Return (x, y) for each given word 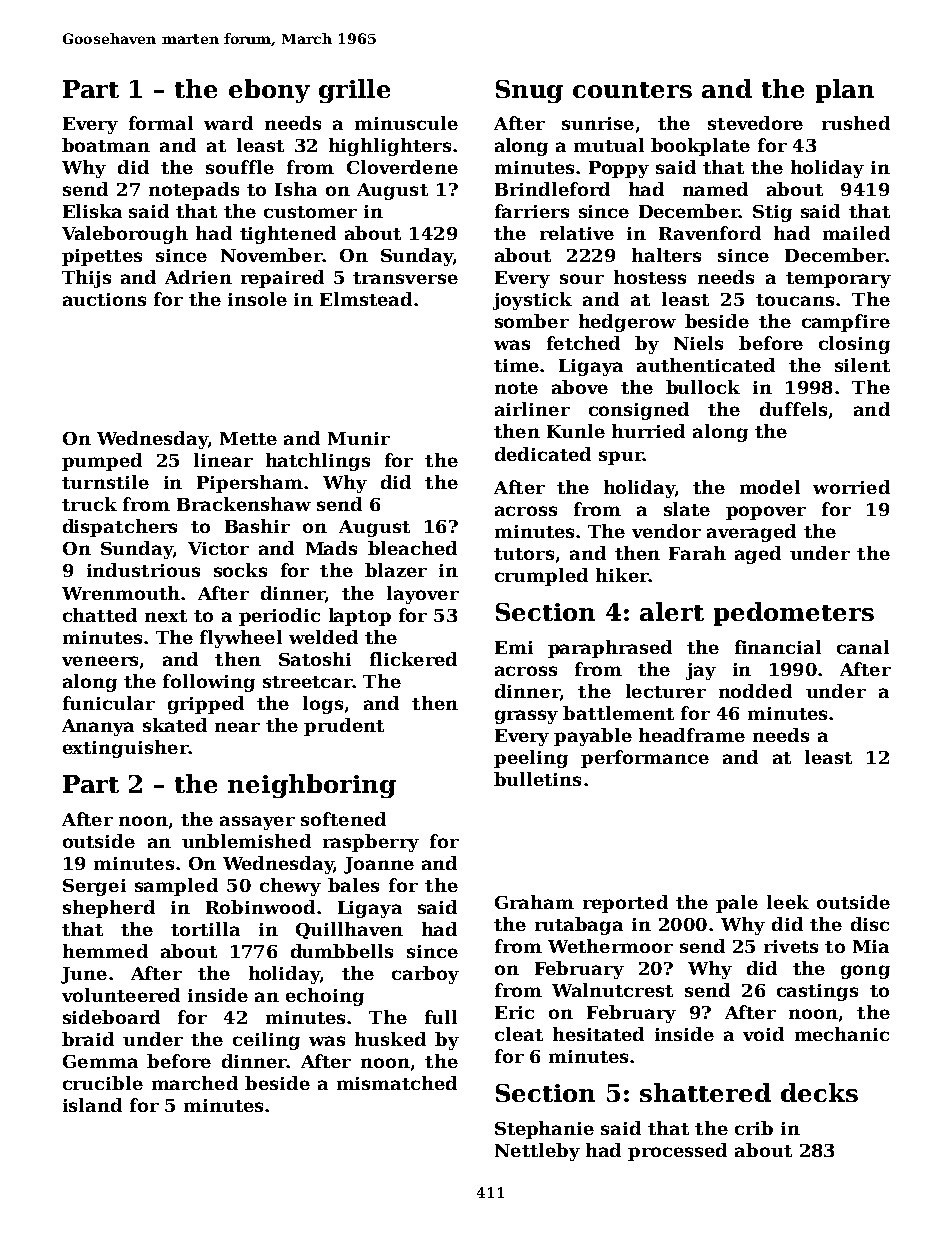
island (92, 1105)
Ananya (98, 727)
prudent (344, 727)
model (770, 487)
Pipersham (250, 484)
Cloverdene (402, 167)
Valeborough (125, 235)
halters (666, 255)
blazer (396, 570)
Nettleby (537, 1152)
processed (677, 1152)
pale (737, 904)
